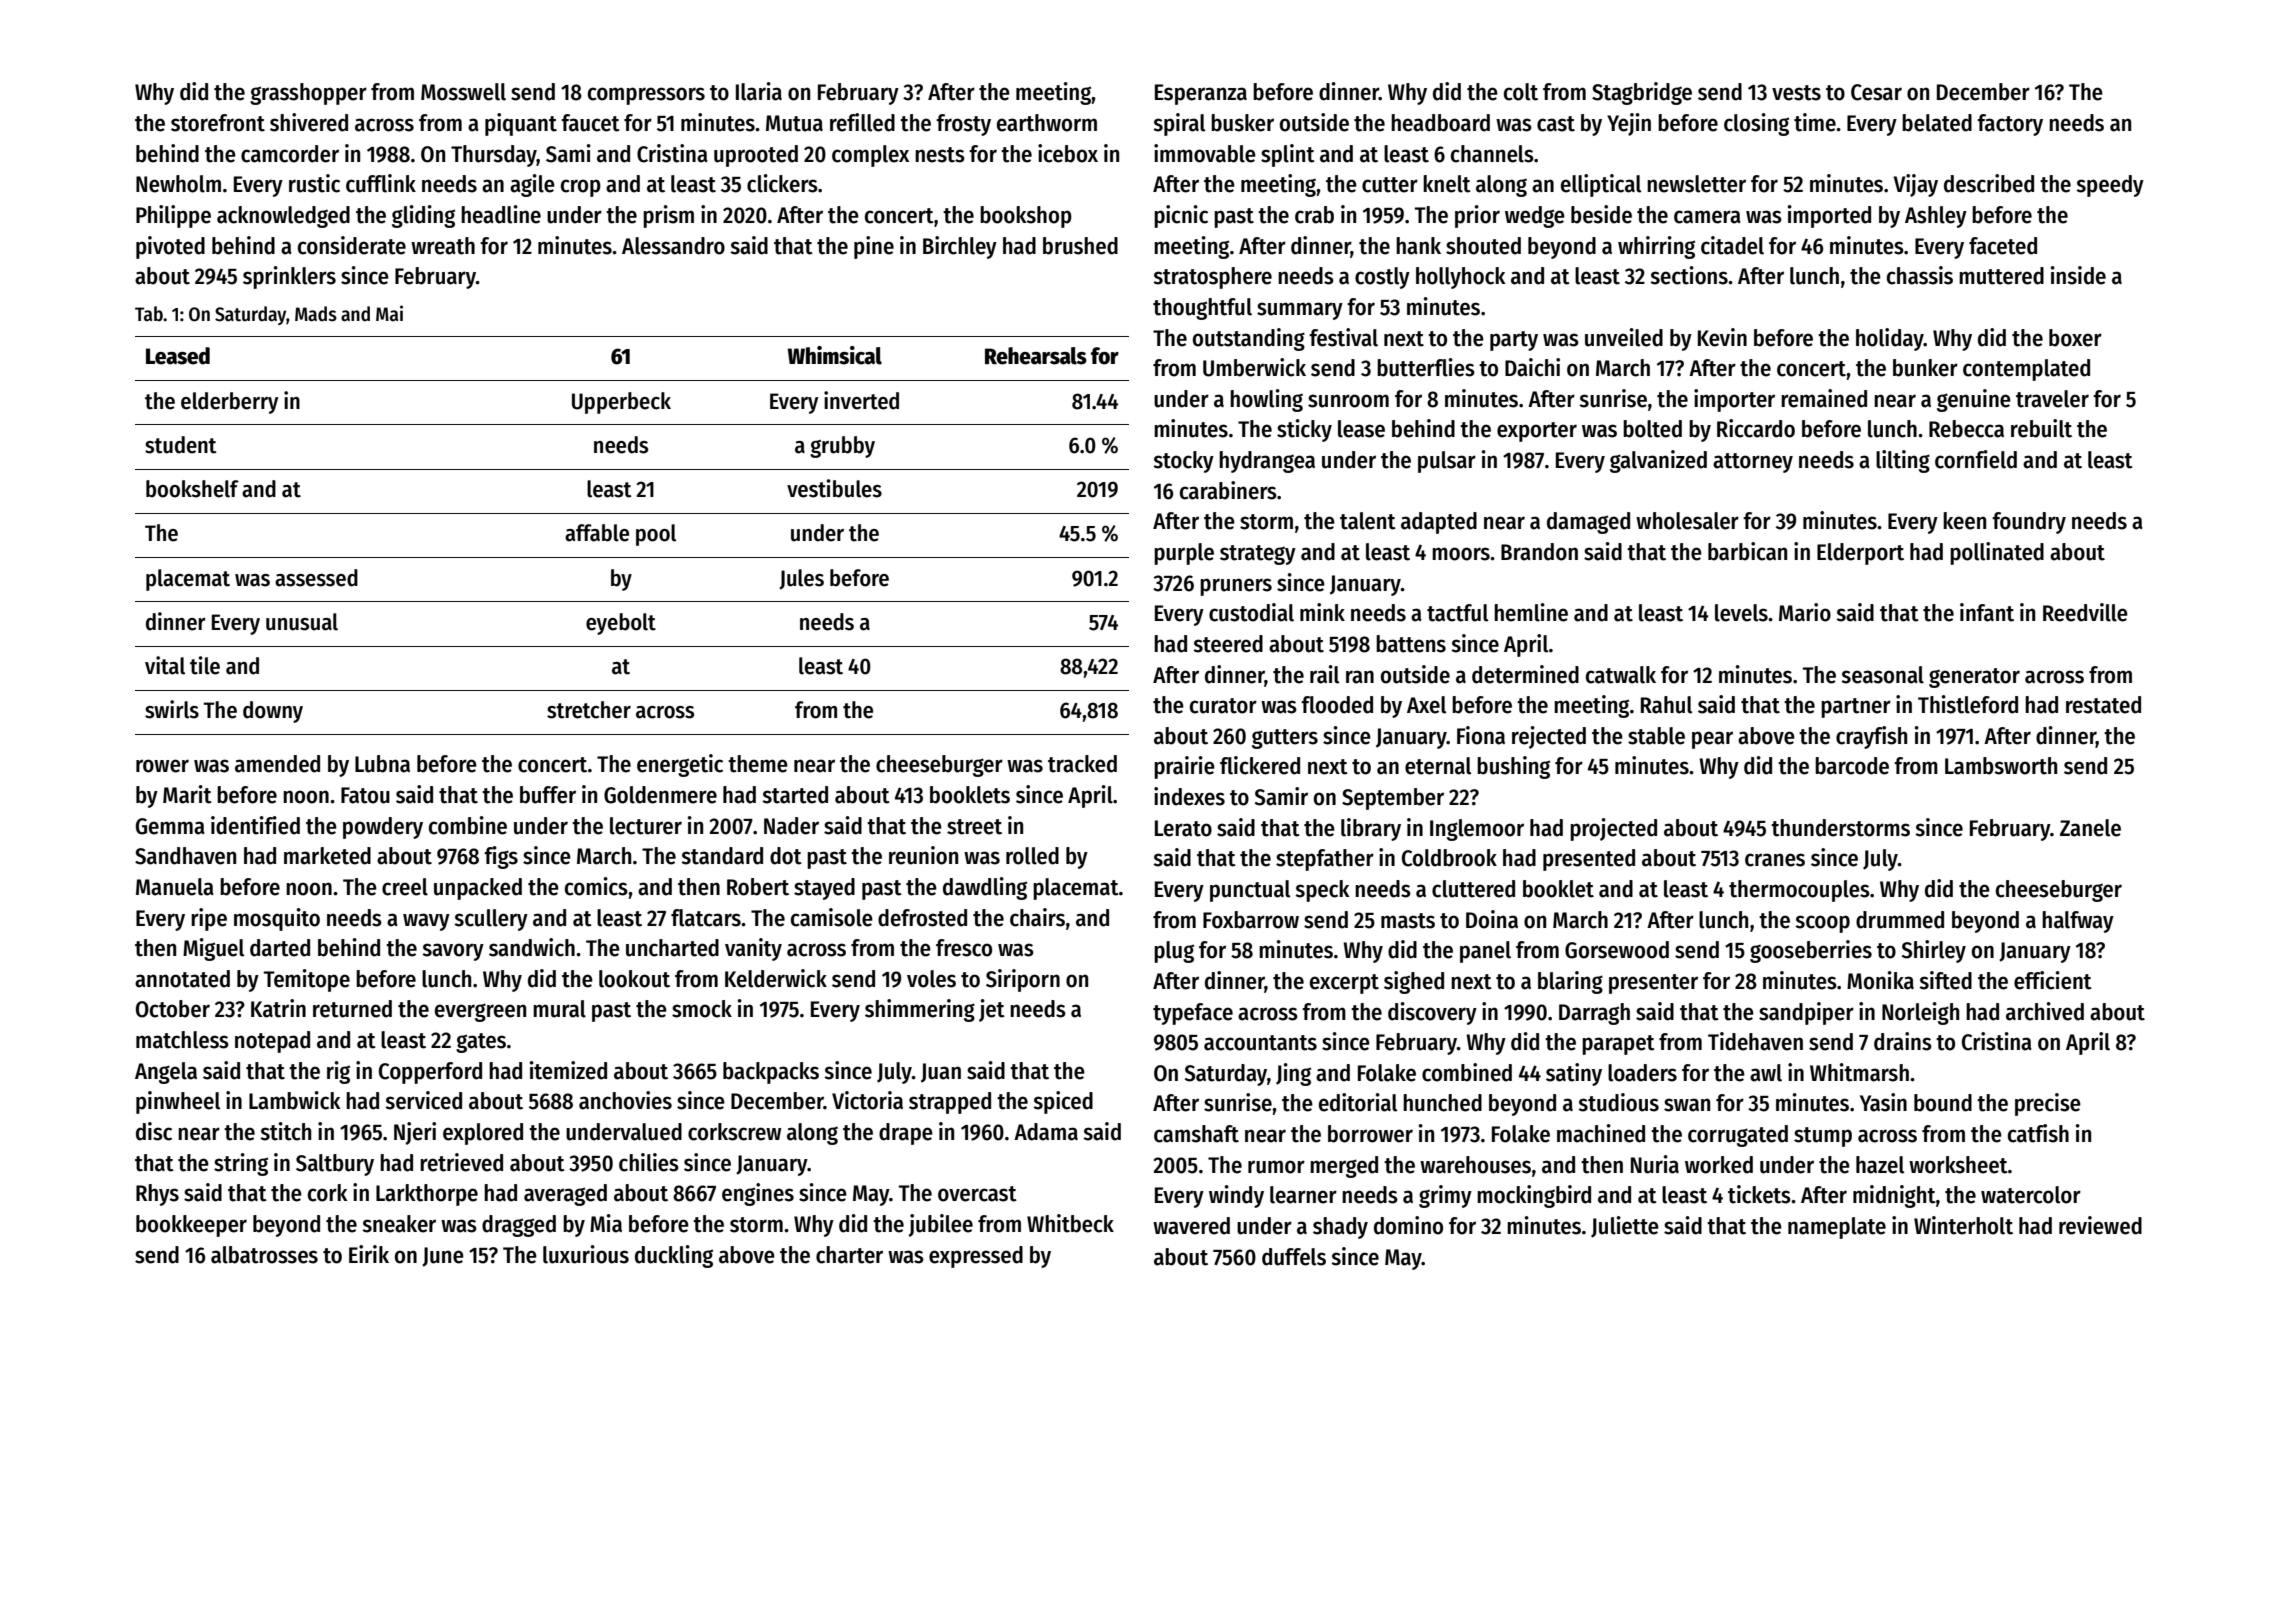 Image resolution: width=2282 pixels, height=1614 pixels. What do you see at coordinates (480, 1012) in the document?
I see `evergreen` at bounding box center [480, 1012].
